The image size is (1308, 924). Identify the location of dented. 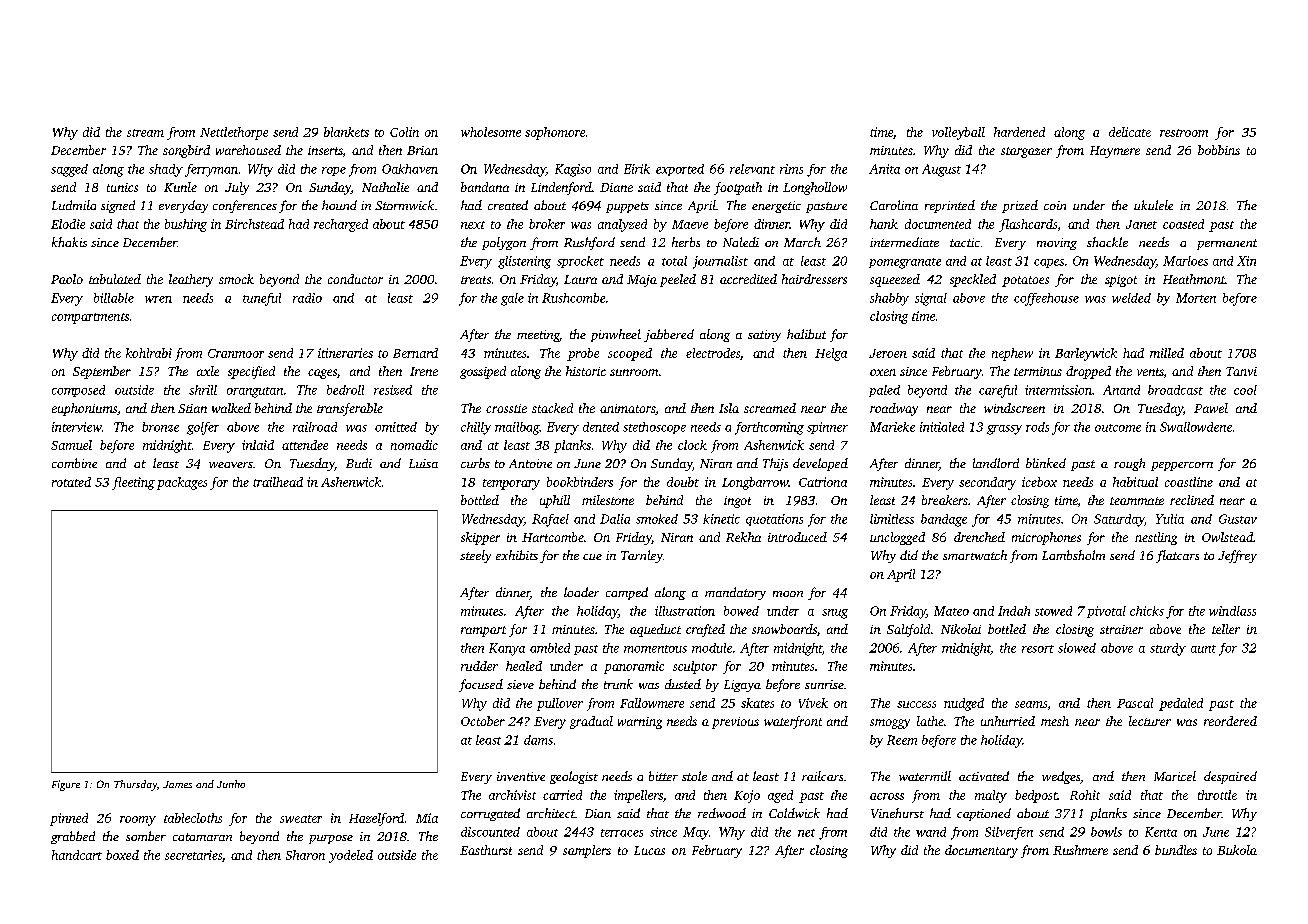
(601, 427).
